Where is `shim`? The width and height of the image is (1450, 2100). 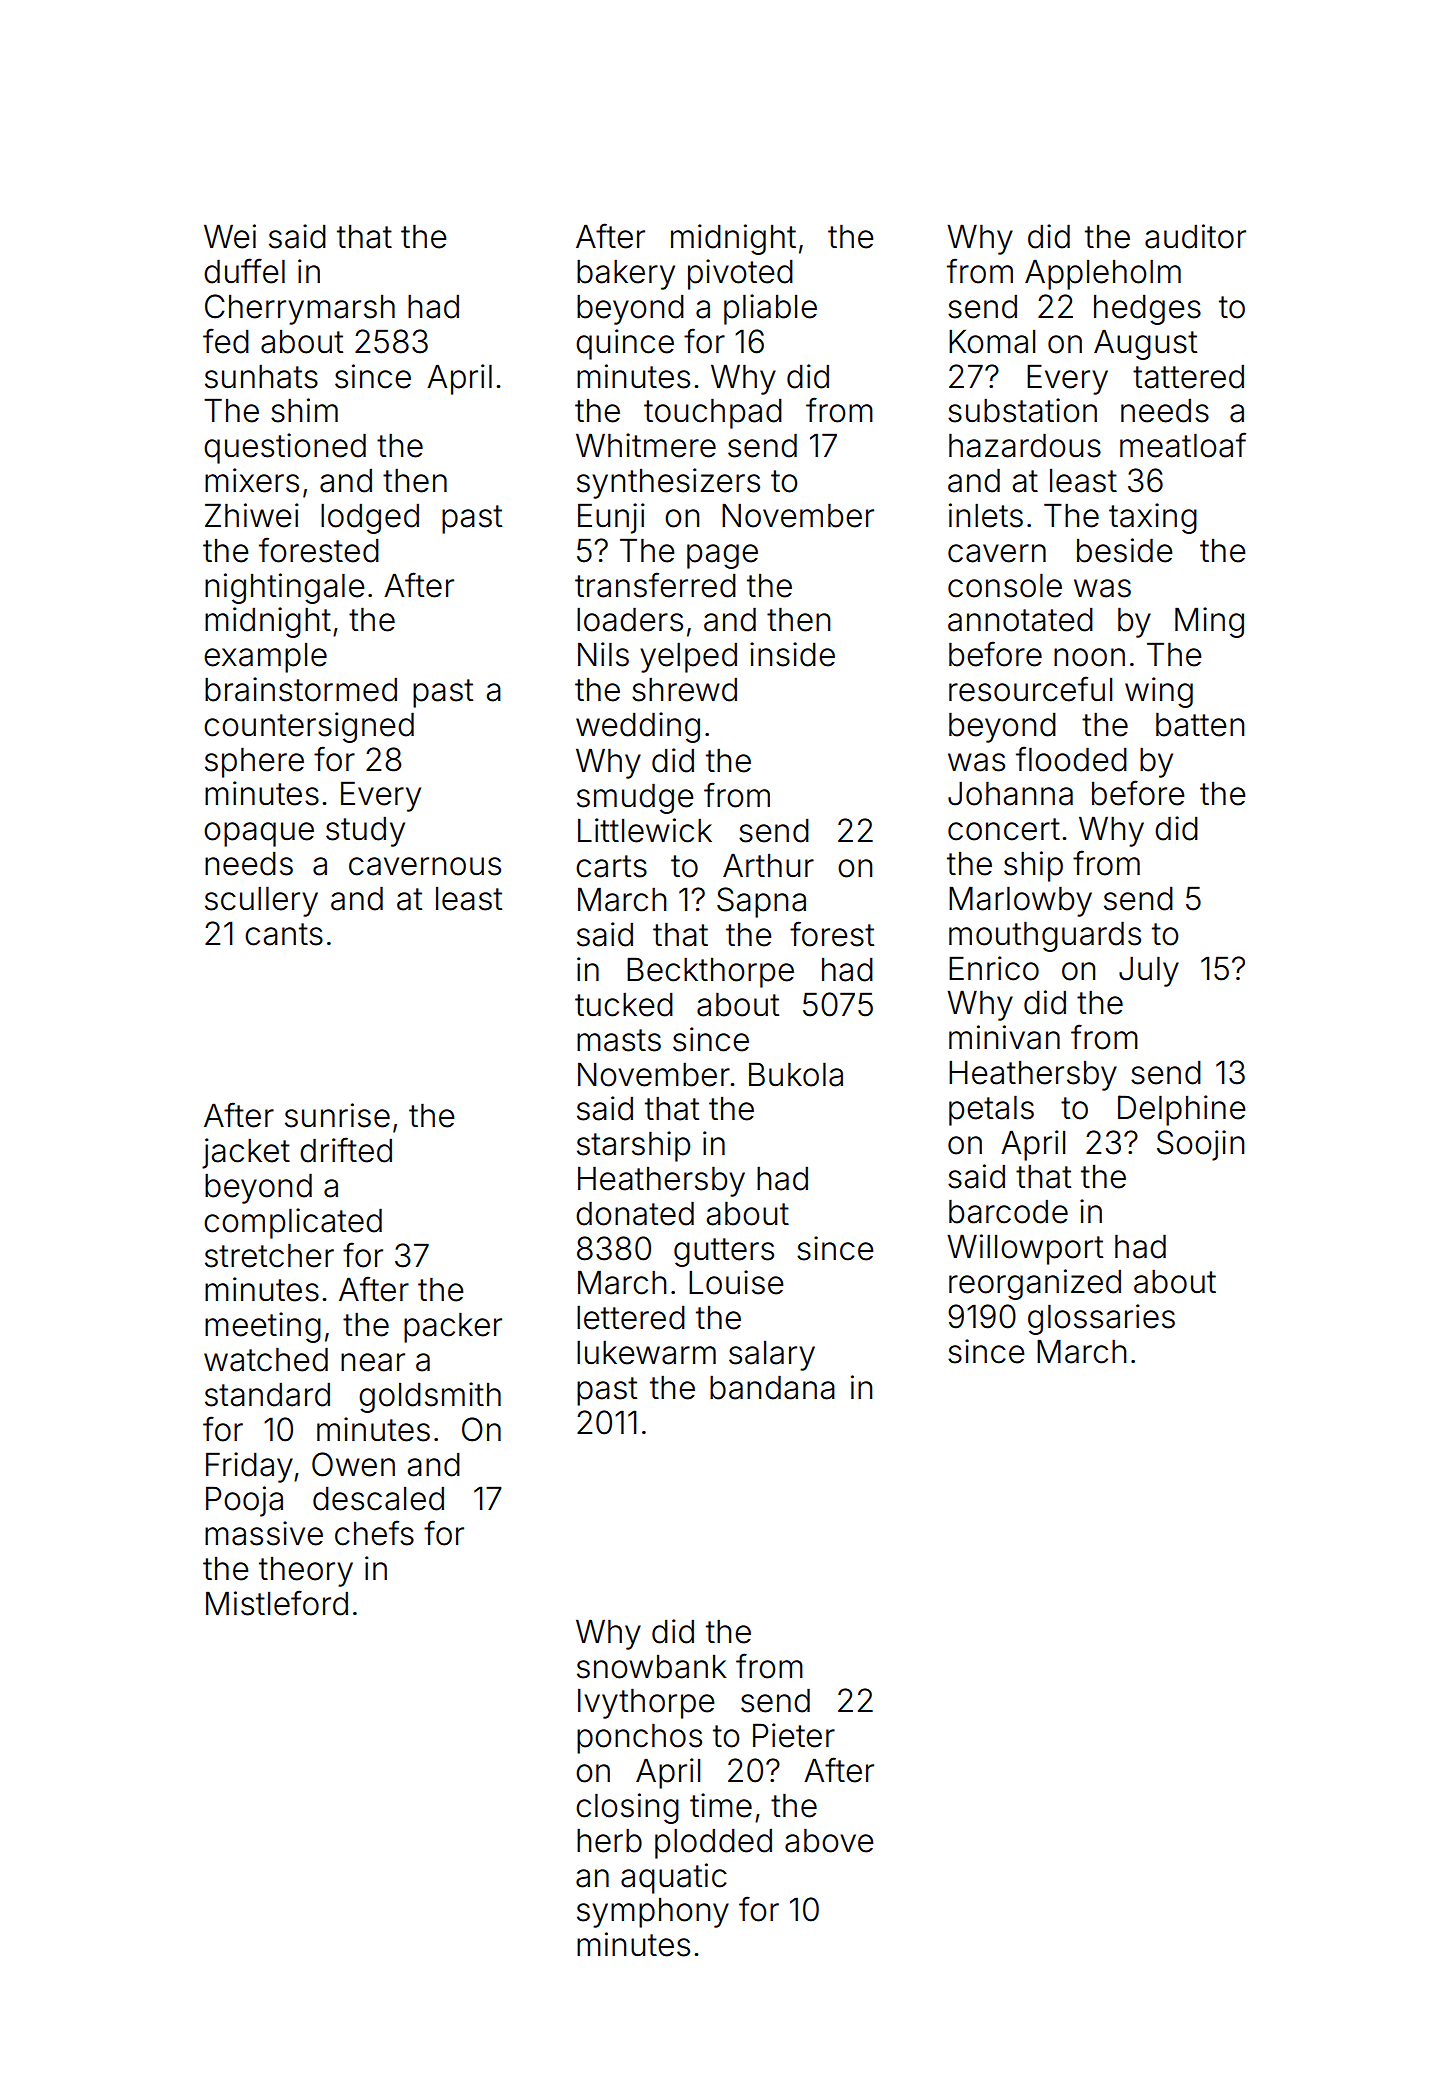 shim is located at coordinates (304, 410).
